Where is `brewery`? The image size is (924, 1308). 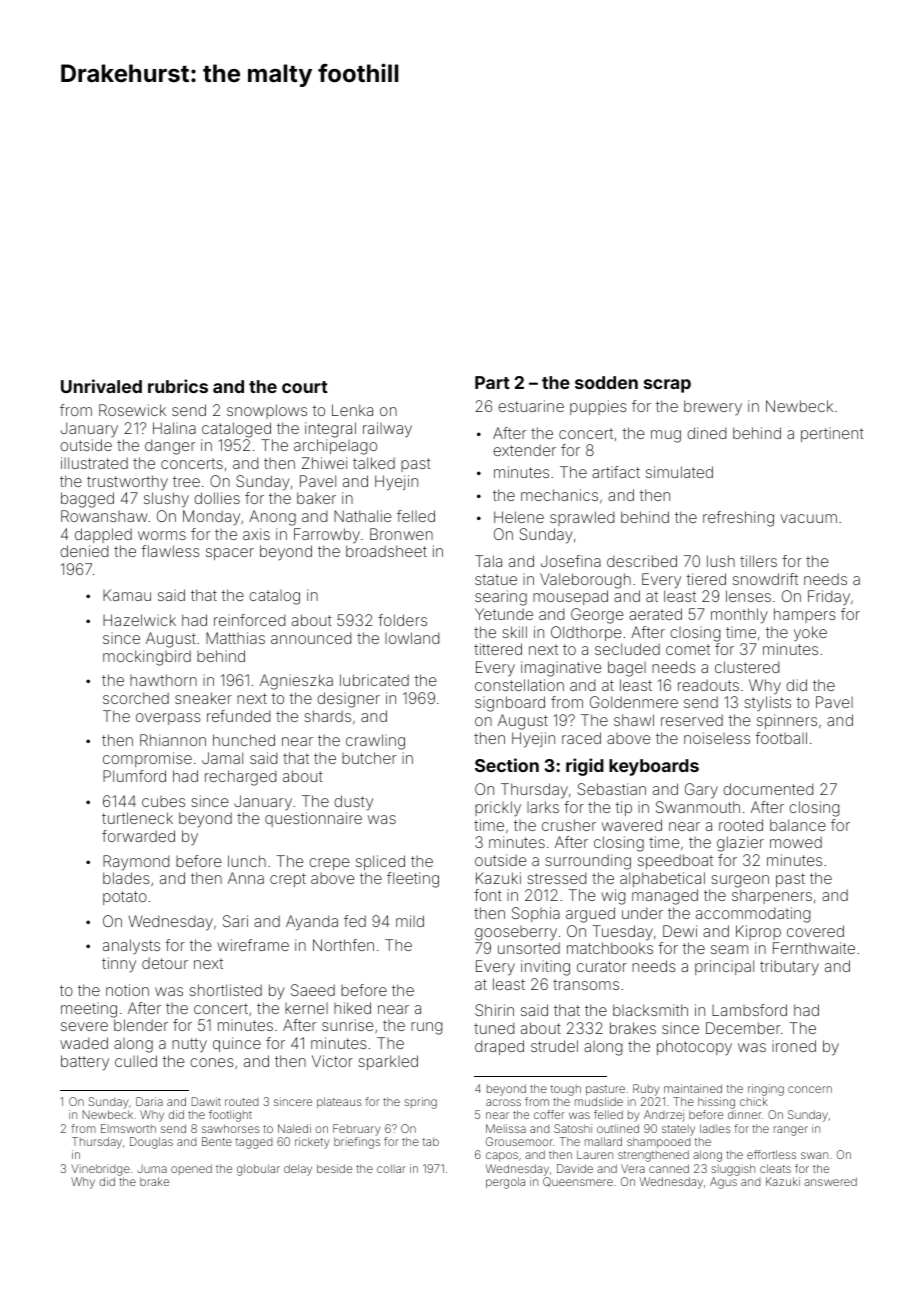 brewery is located at coordinates (713, 407).
